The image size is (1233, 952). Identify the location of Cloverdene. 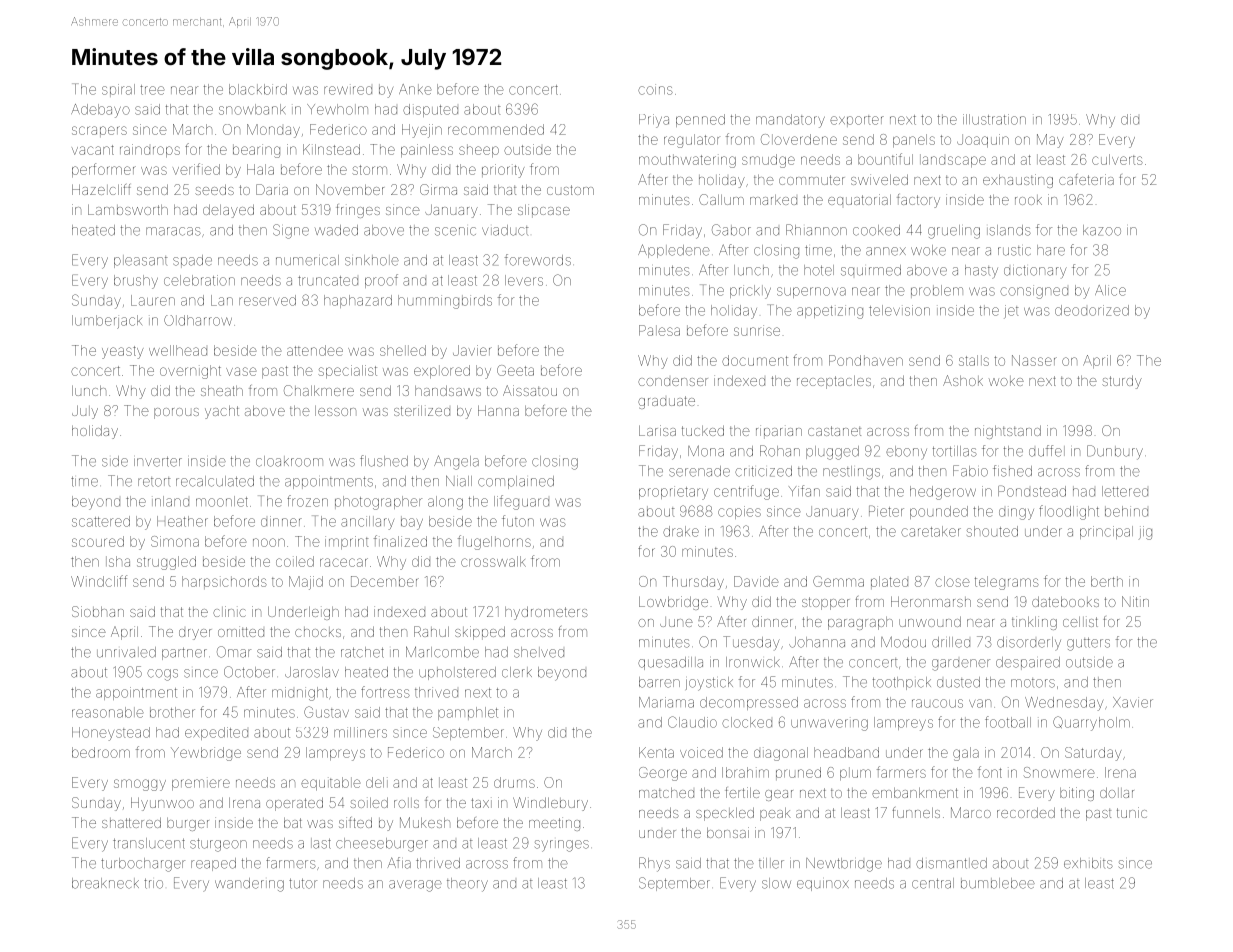
(799, 139).
